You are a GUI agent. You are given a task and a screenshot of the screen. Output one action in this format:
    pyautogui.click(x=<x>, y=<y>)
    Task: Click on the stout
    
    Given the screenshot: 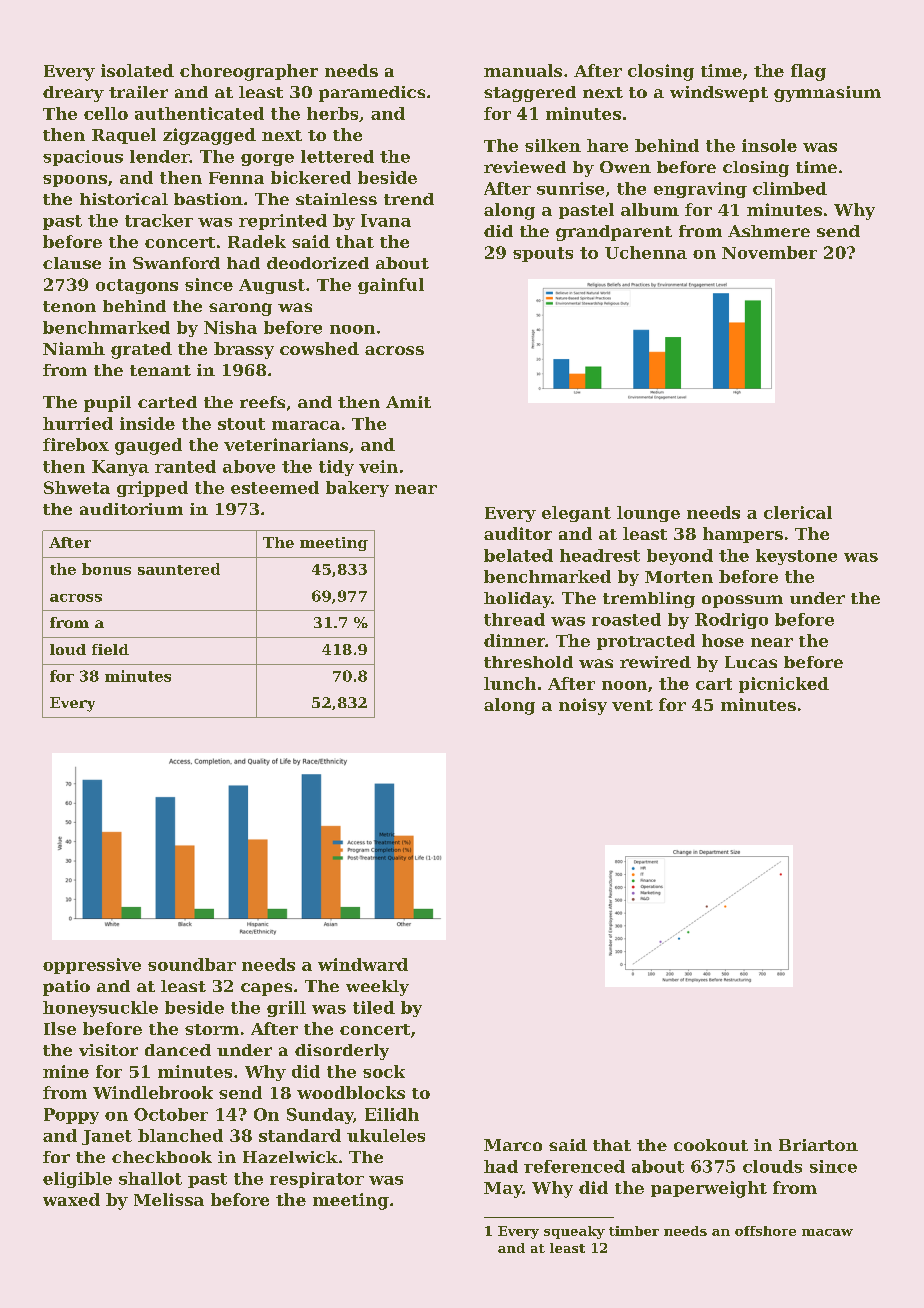 What is the action you would take?
    pyautogui.click(x=241, y=424)
